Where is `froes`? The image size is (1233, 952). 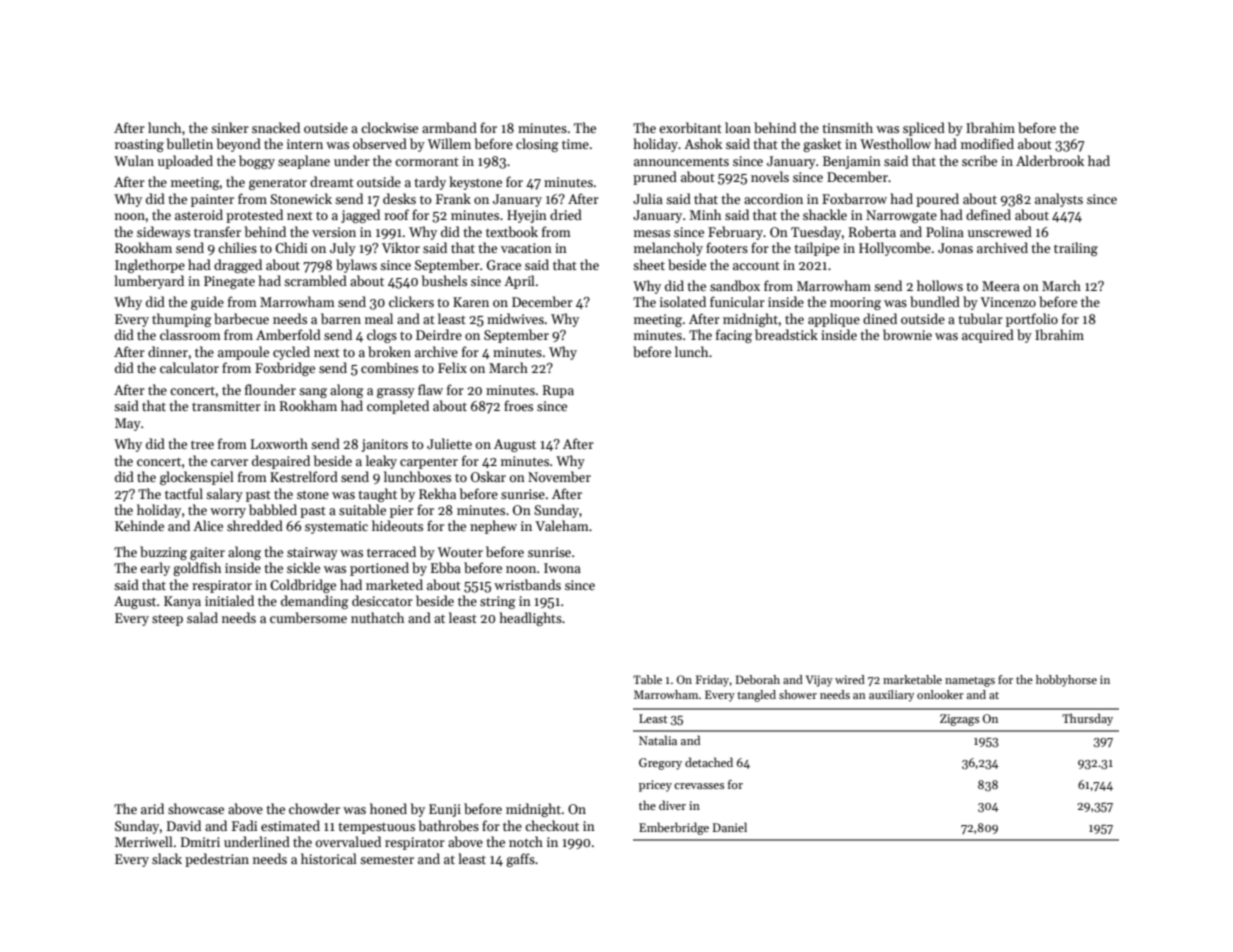
froes is located at coordinates (518, 405).
